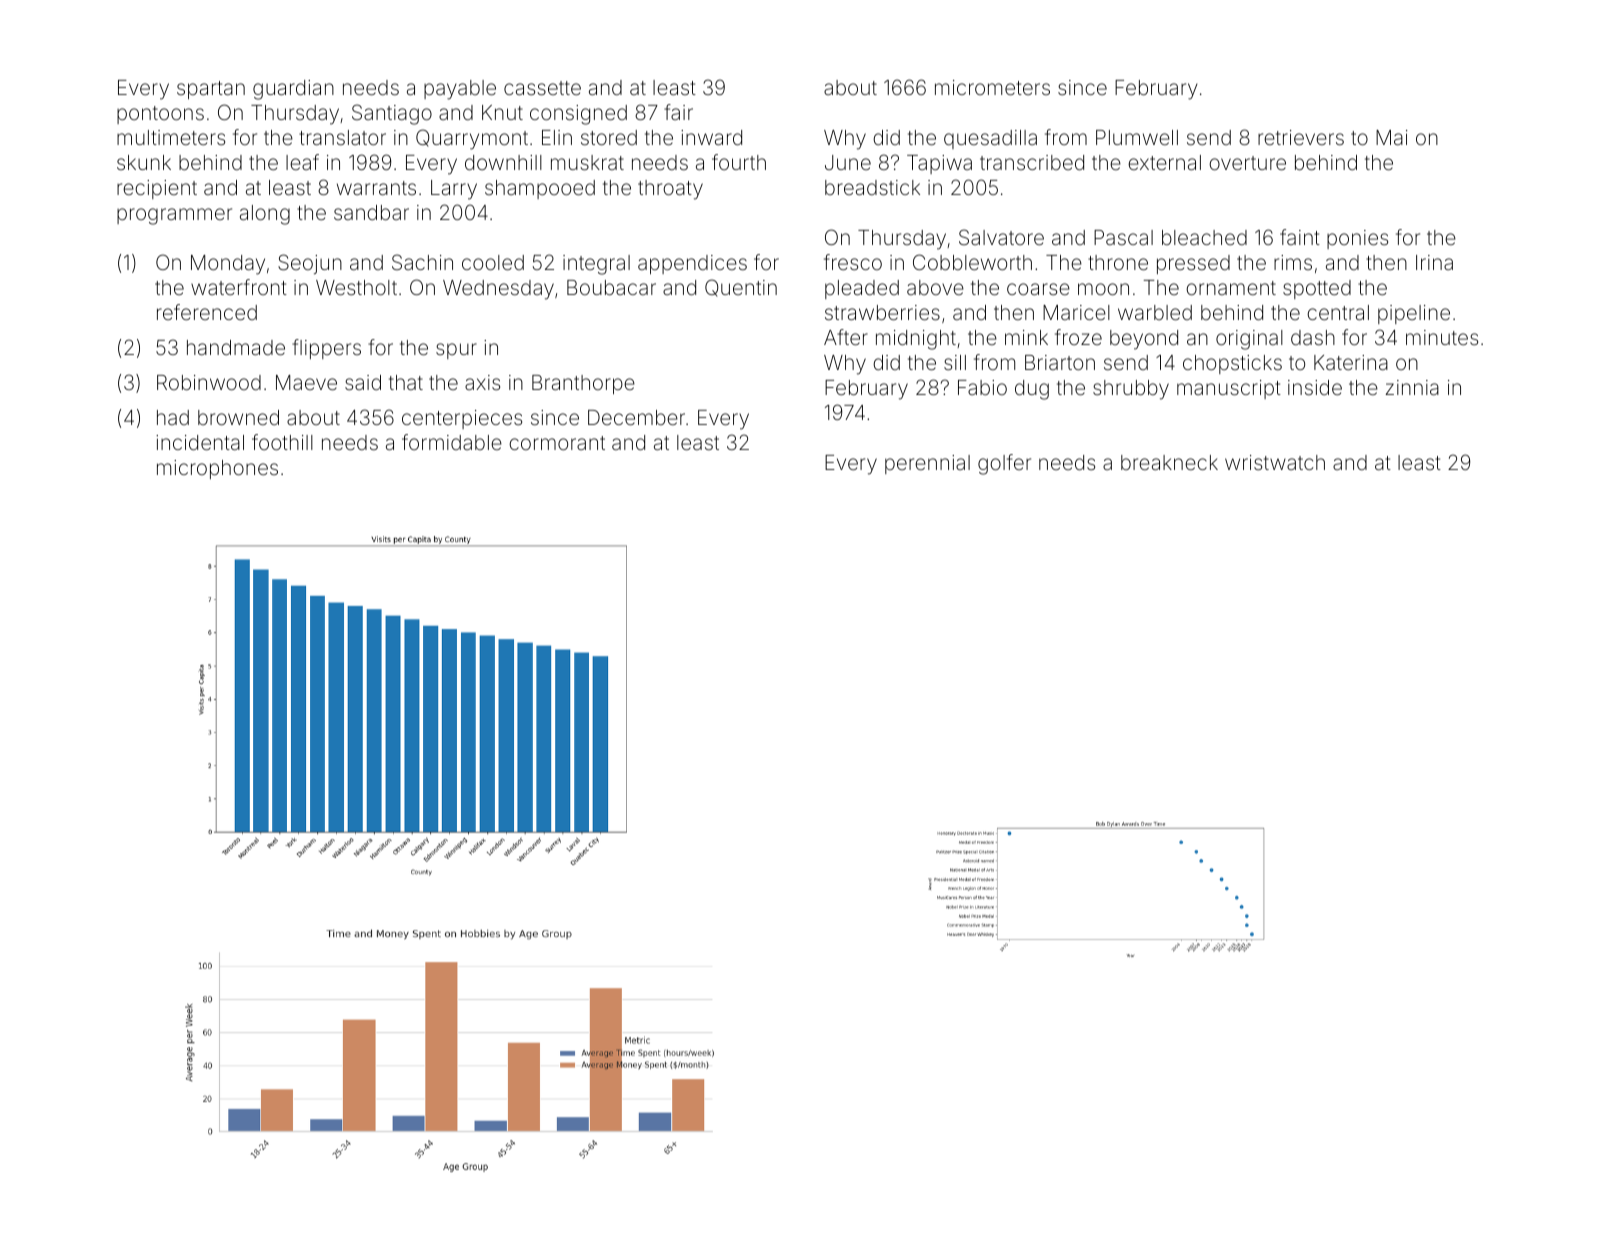 The image size is (1608, 1243). I want to click on Salvatore, so click(1001, 237).
